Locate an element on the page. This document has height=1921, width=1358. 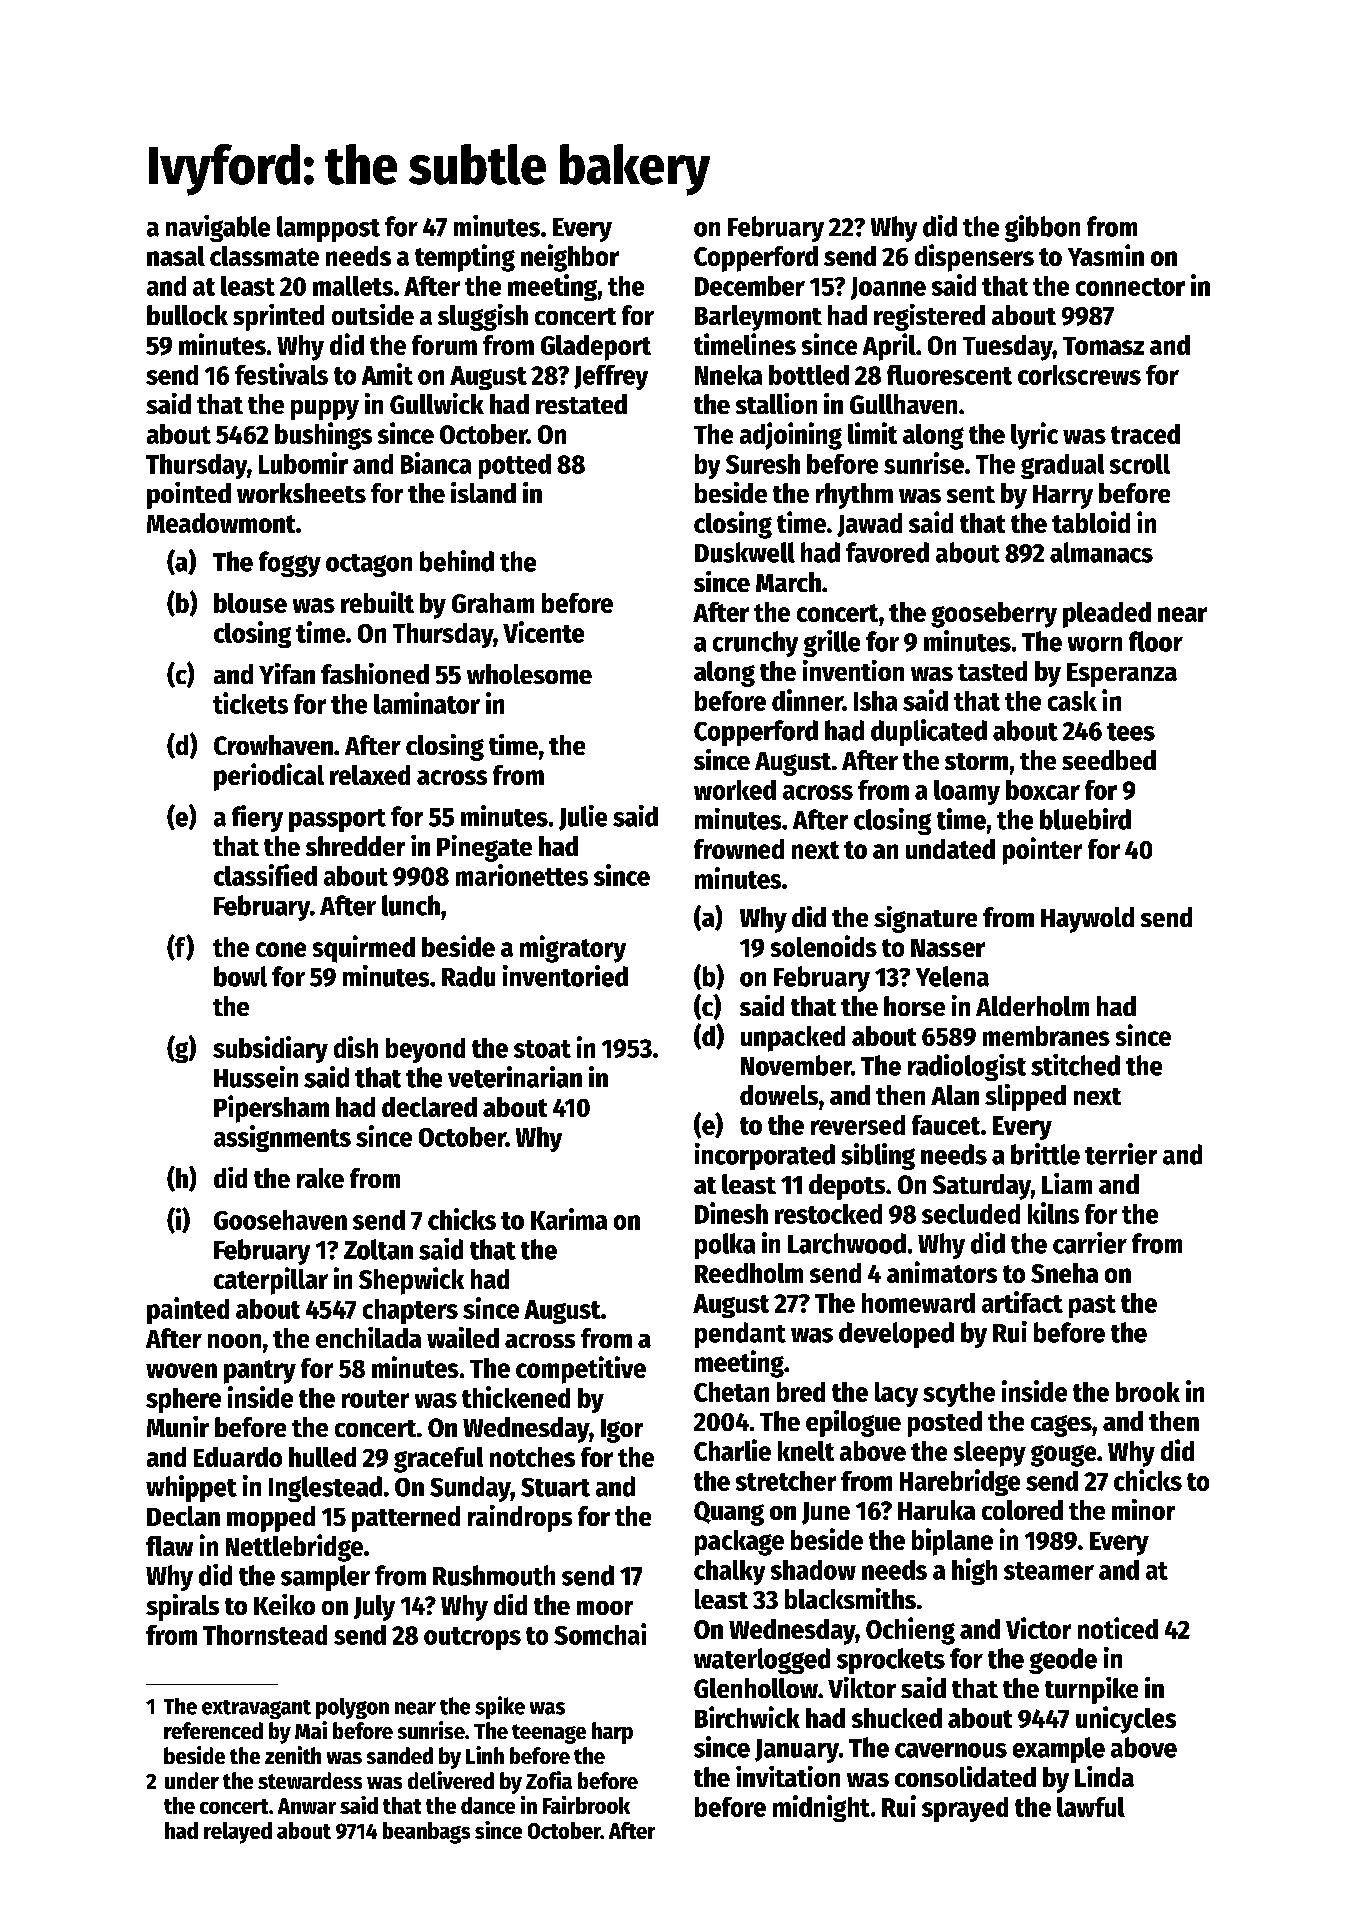
beyond is located at coordinates (425, 1050).
